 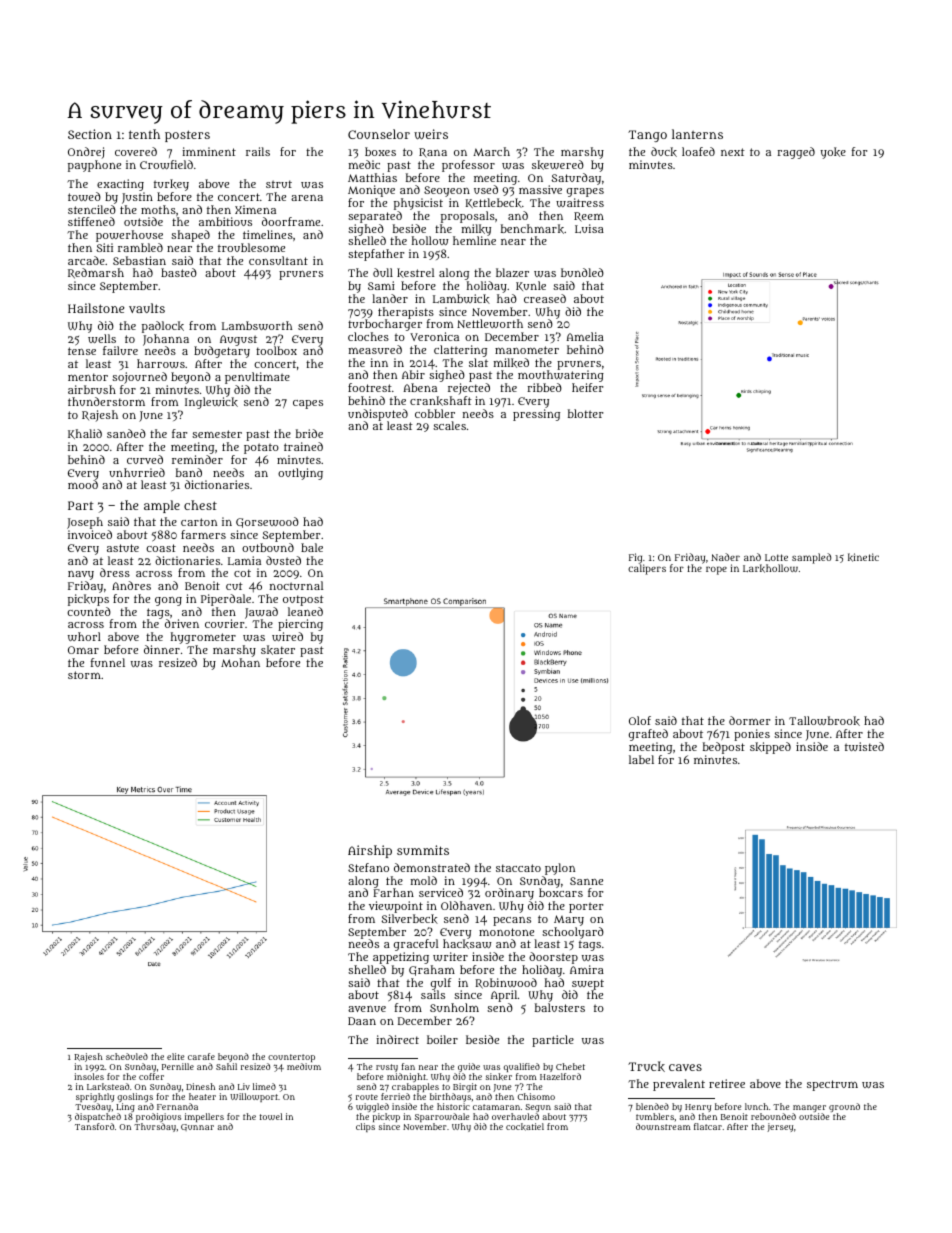 What do you see at coordinates (532, 229) in the screenshot?
I see `benchmark` at bounding box center [532, 229].
